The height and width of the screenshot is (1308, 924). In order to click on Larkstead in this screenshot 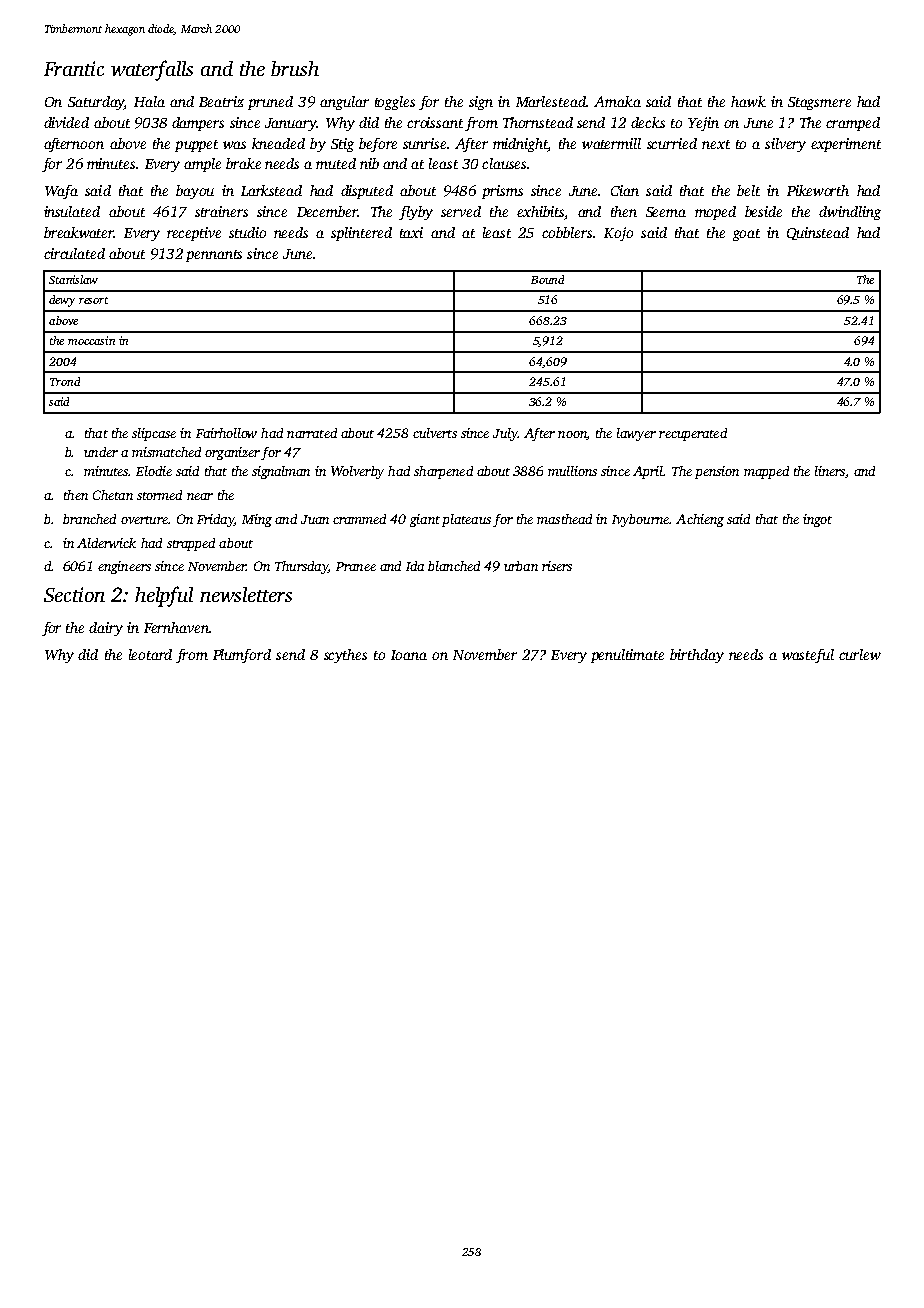, I will do `click(271, 190)`.
